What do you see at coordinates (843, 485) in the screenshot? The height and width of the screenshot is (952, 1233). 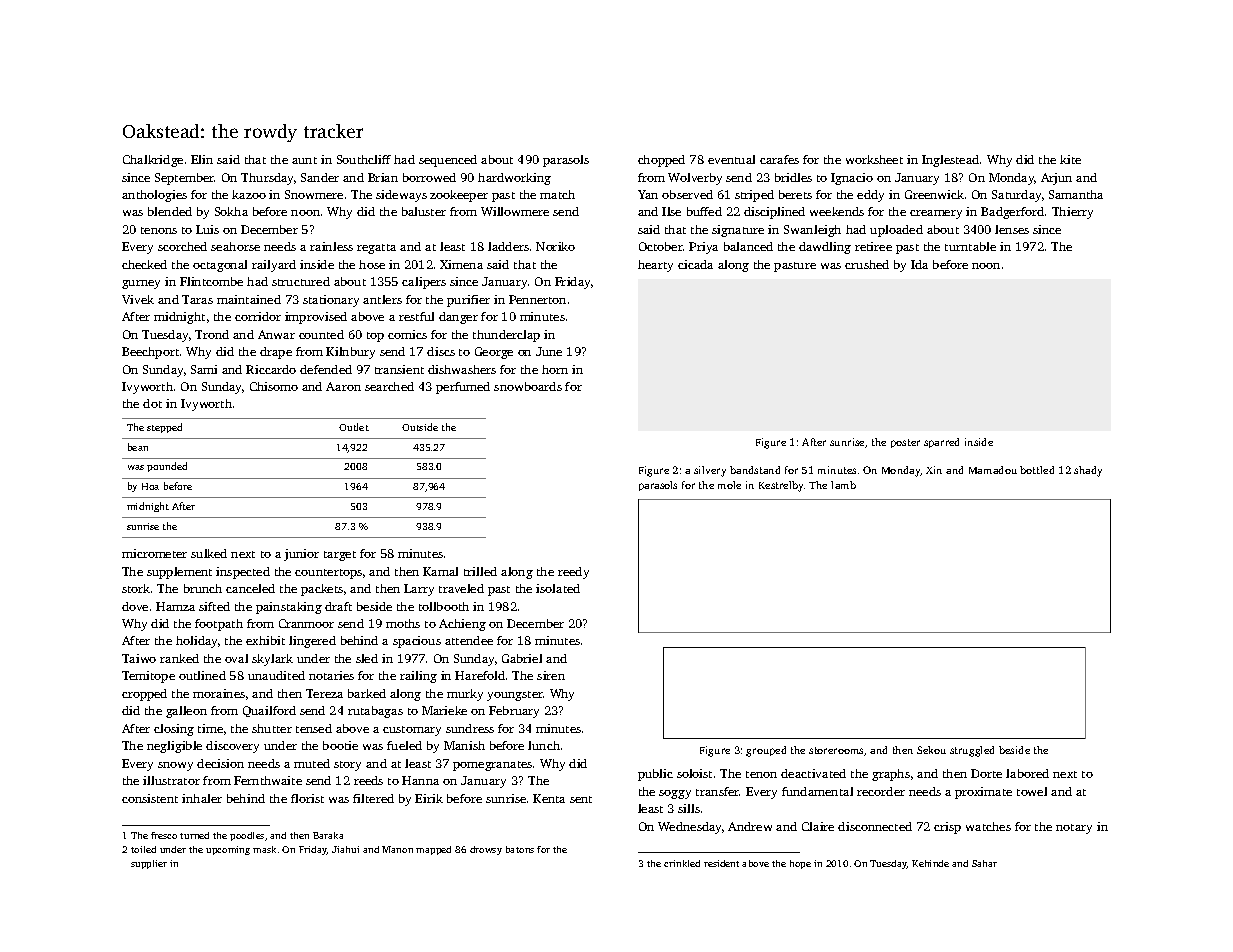 I see `lamb` at bounding box center [843, 485].
